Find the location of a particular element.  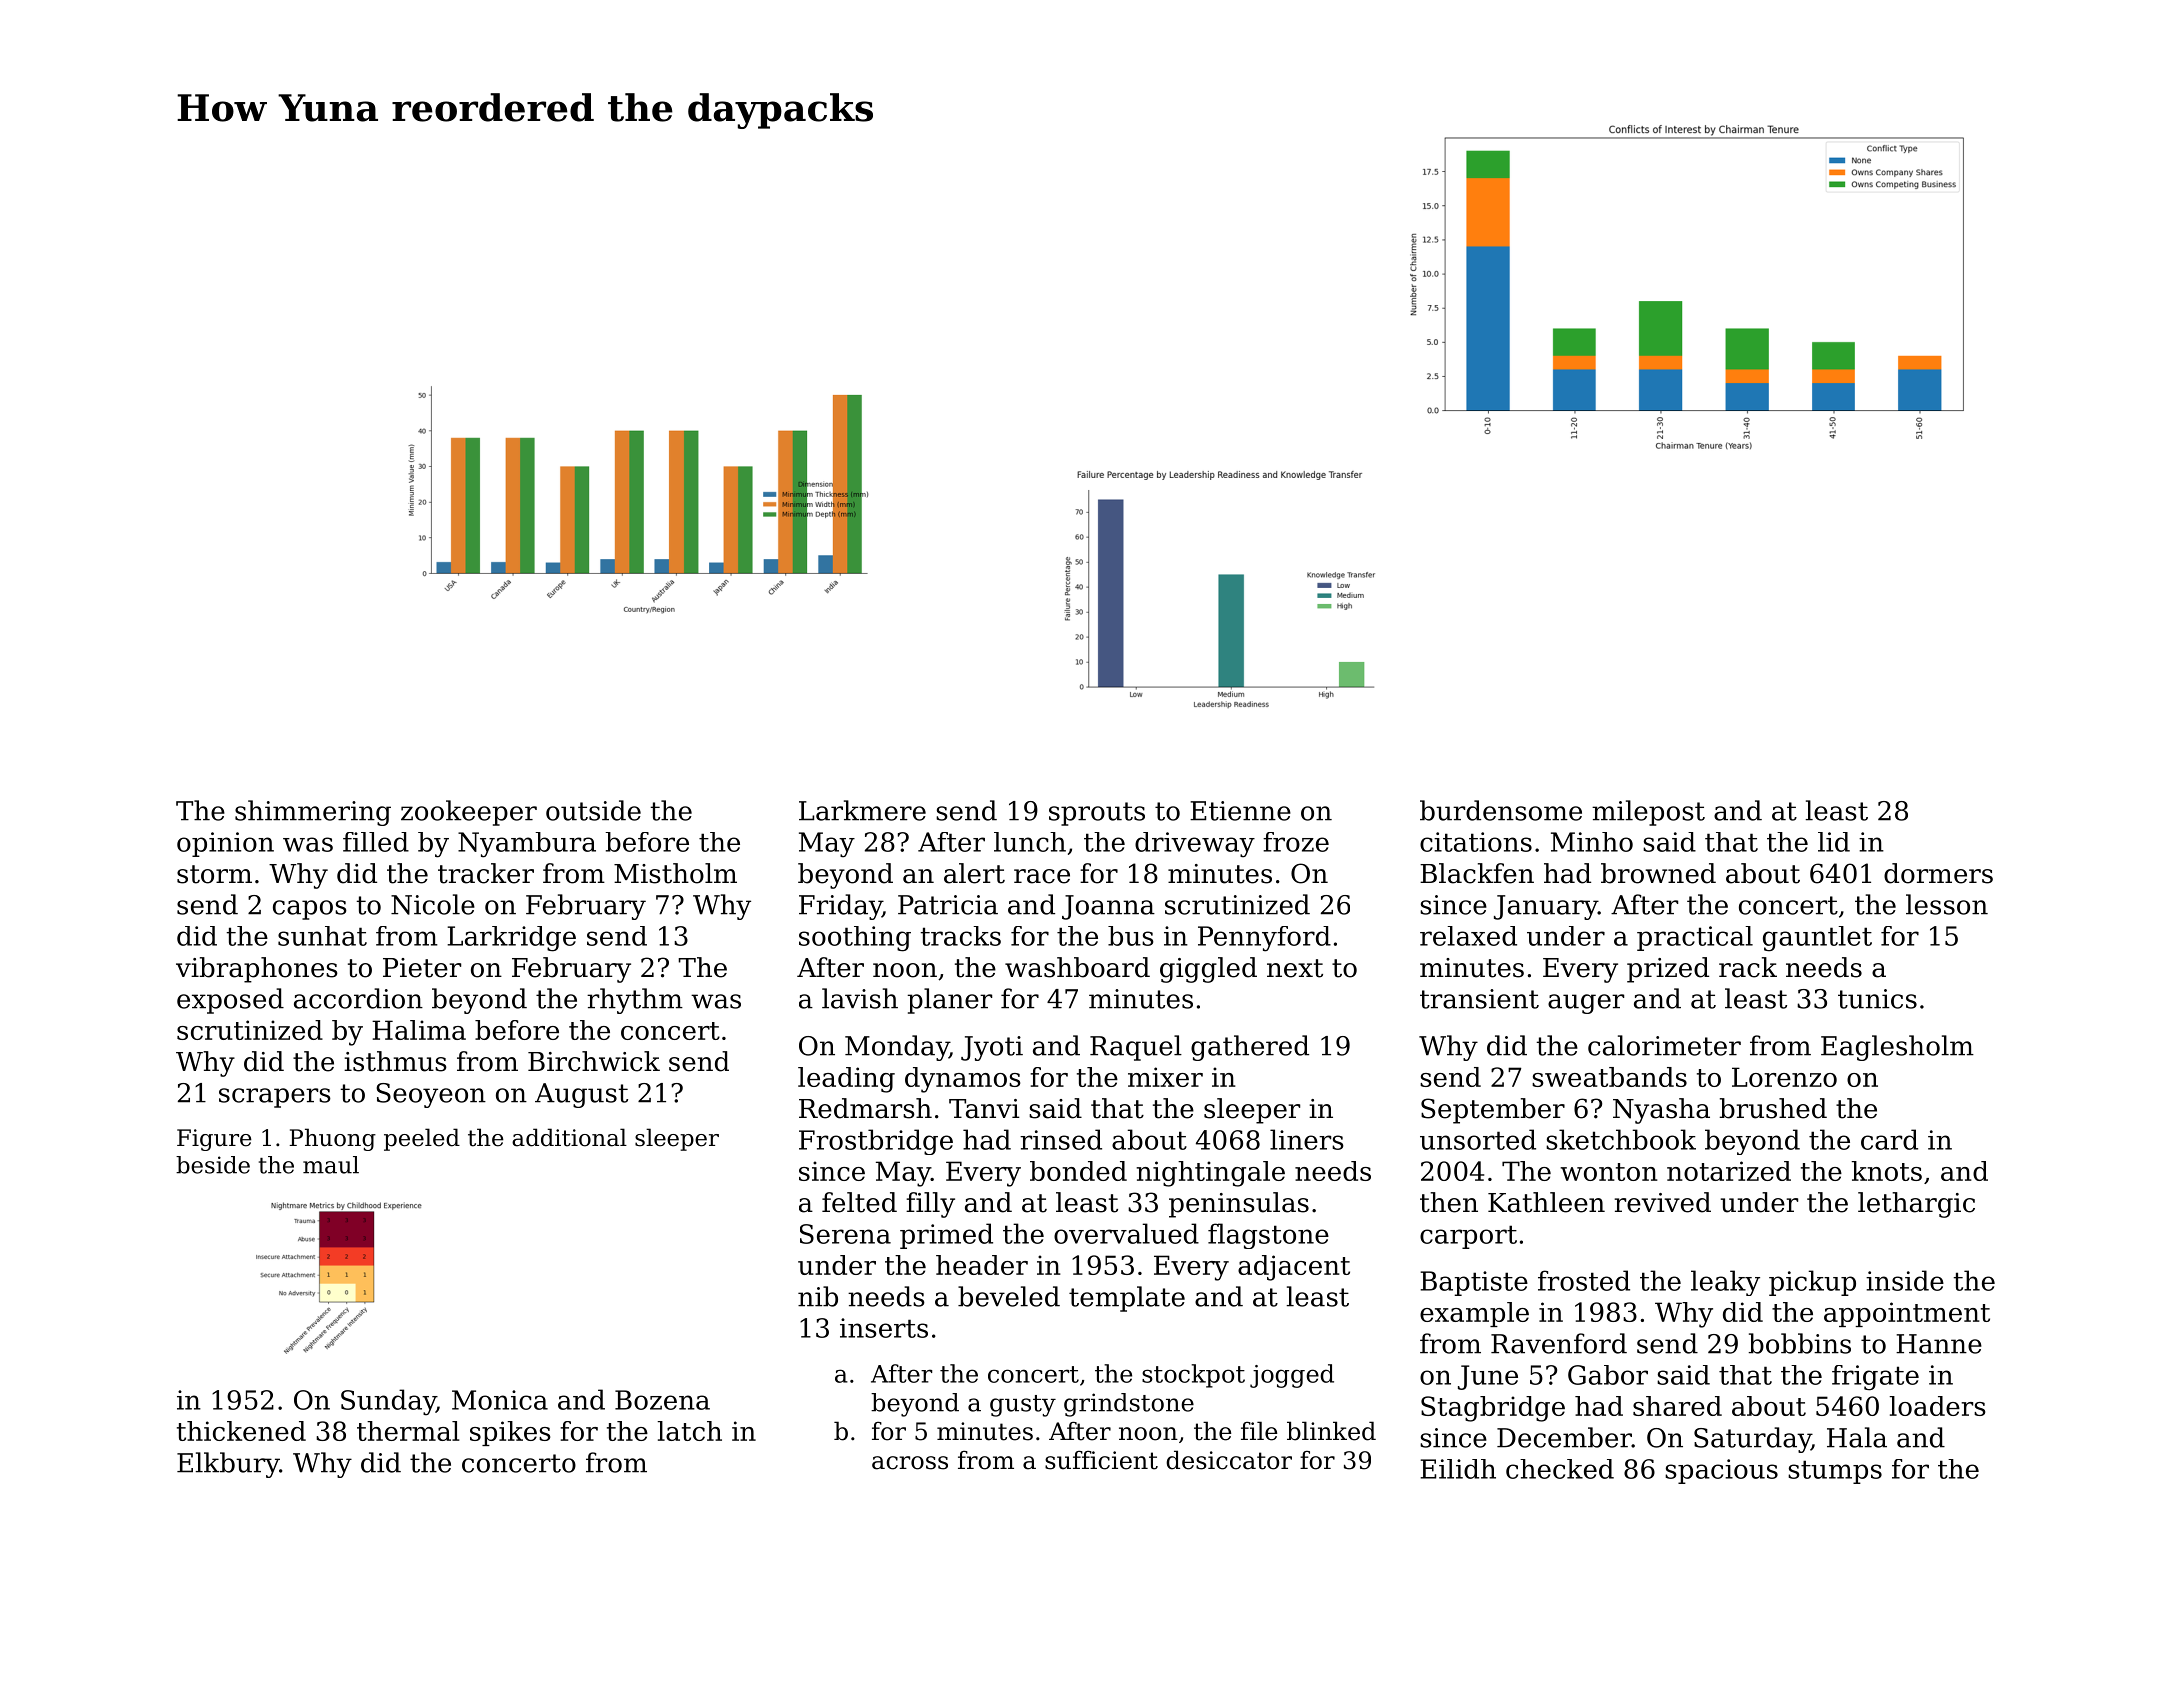

gusty is located at coordinates (1023, 1406).
